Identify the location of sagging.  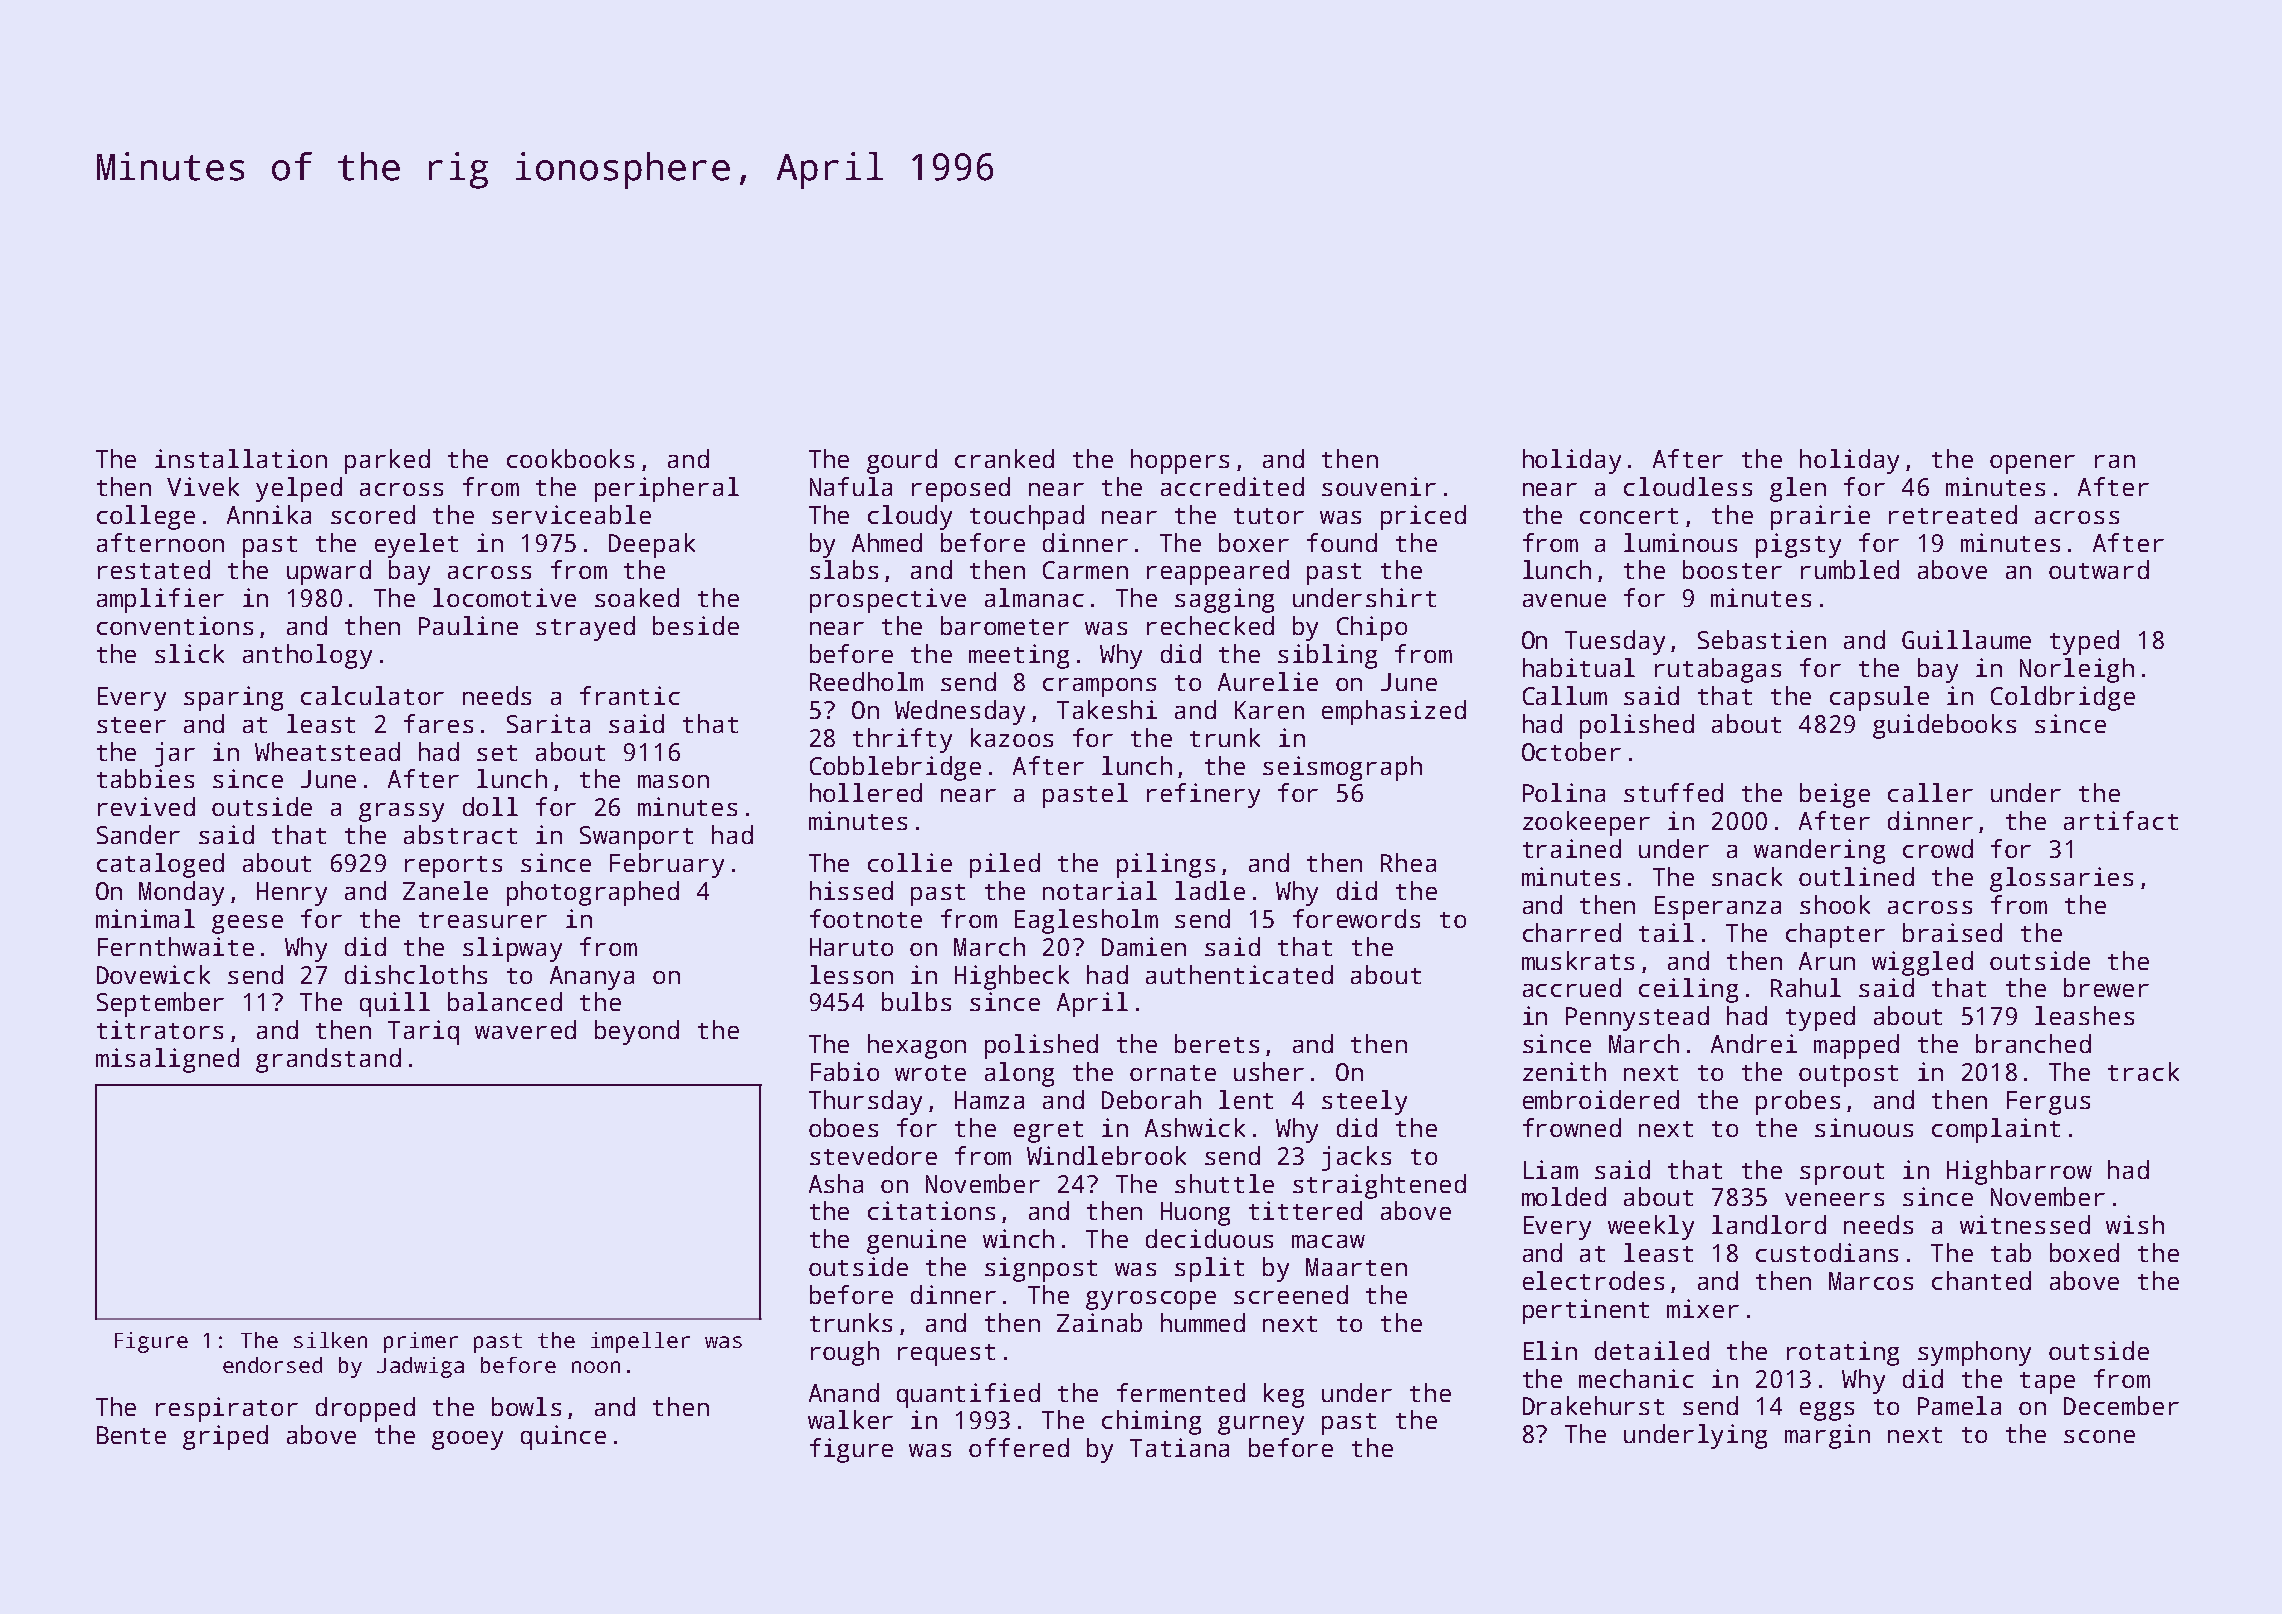
(1224, 600).
